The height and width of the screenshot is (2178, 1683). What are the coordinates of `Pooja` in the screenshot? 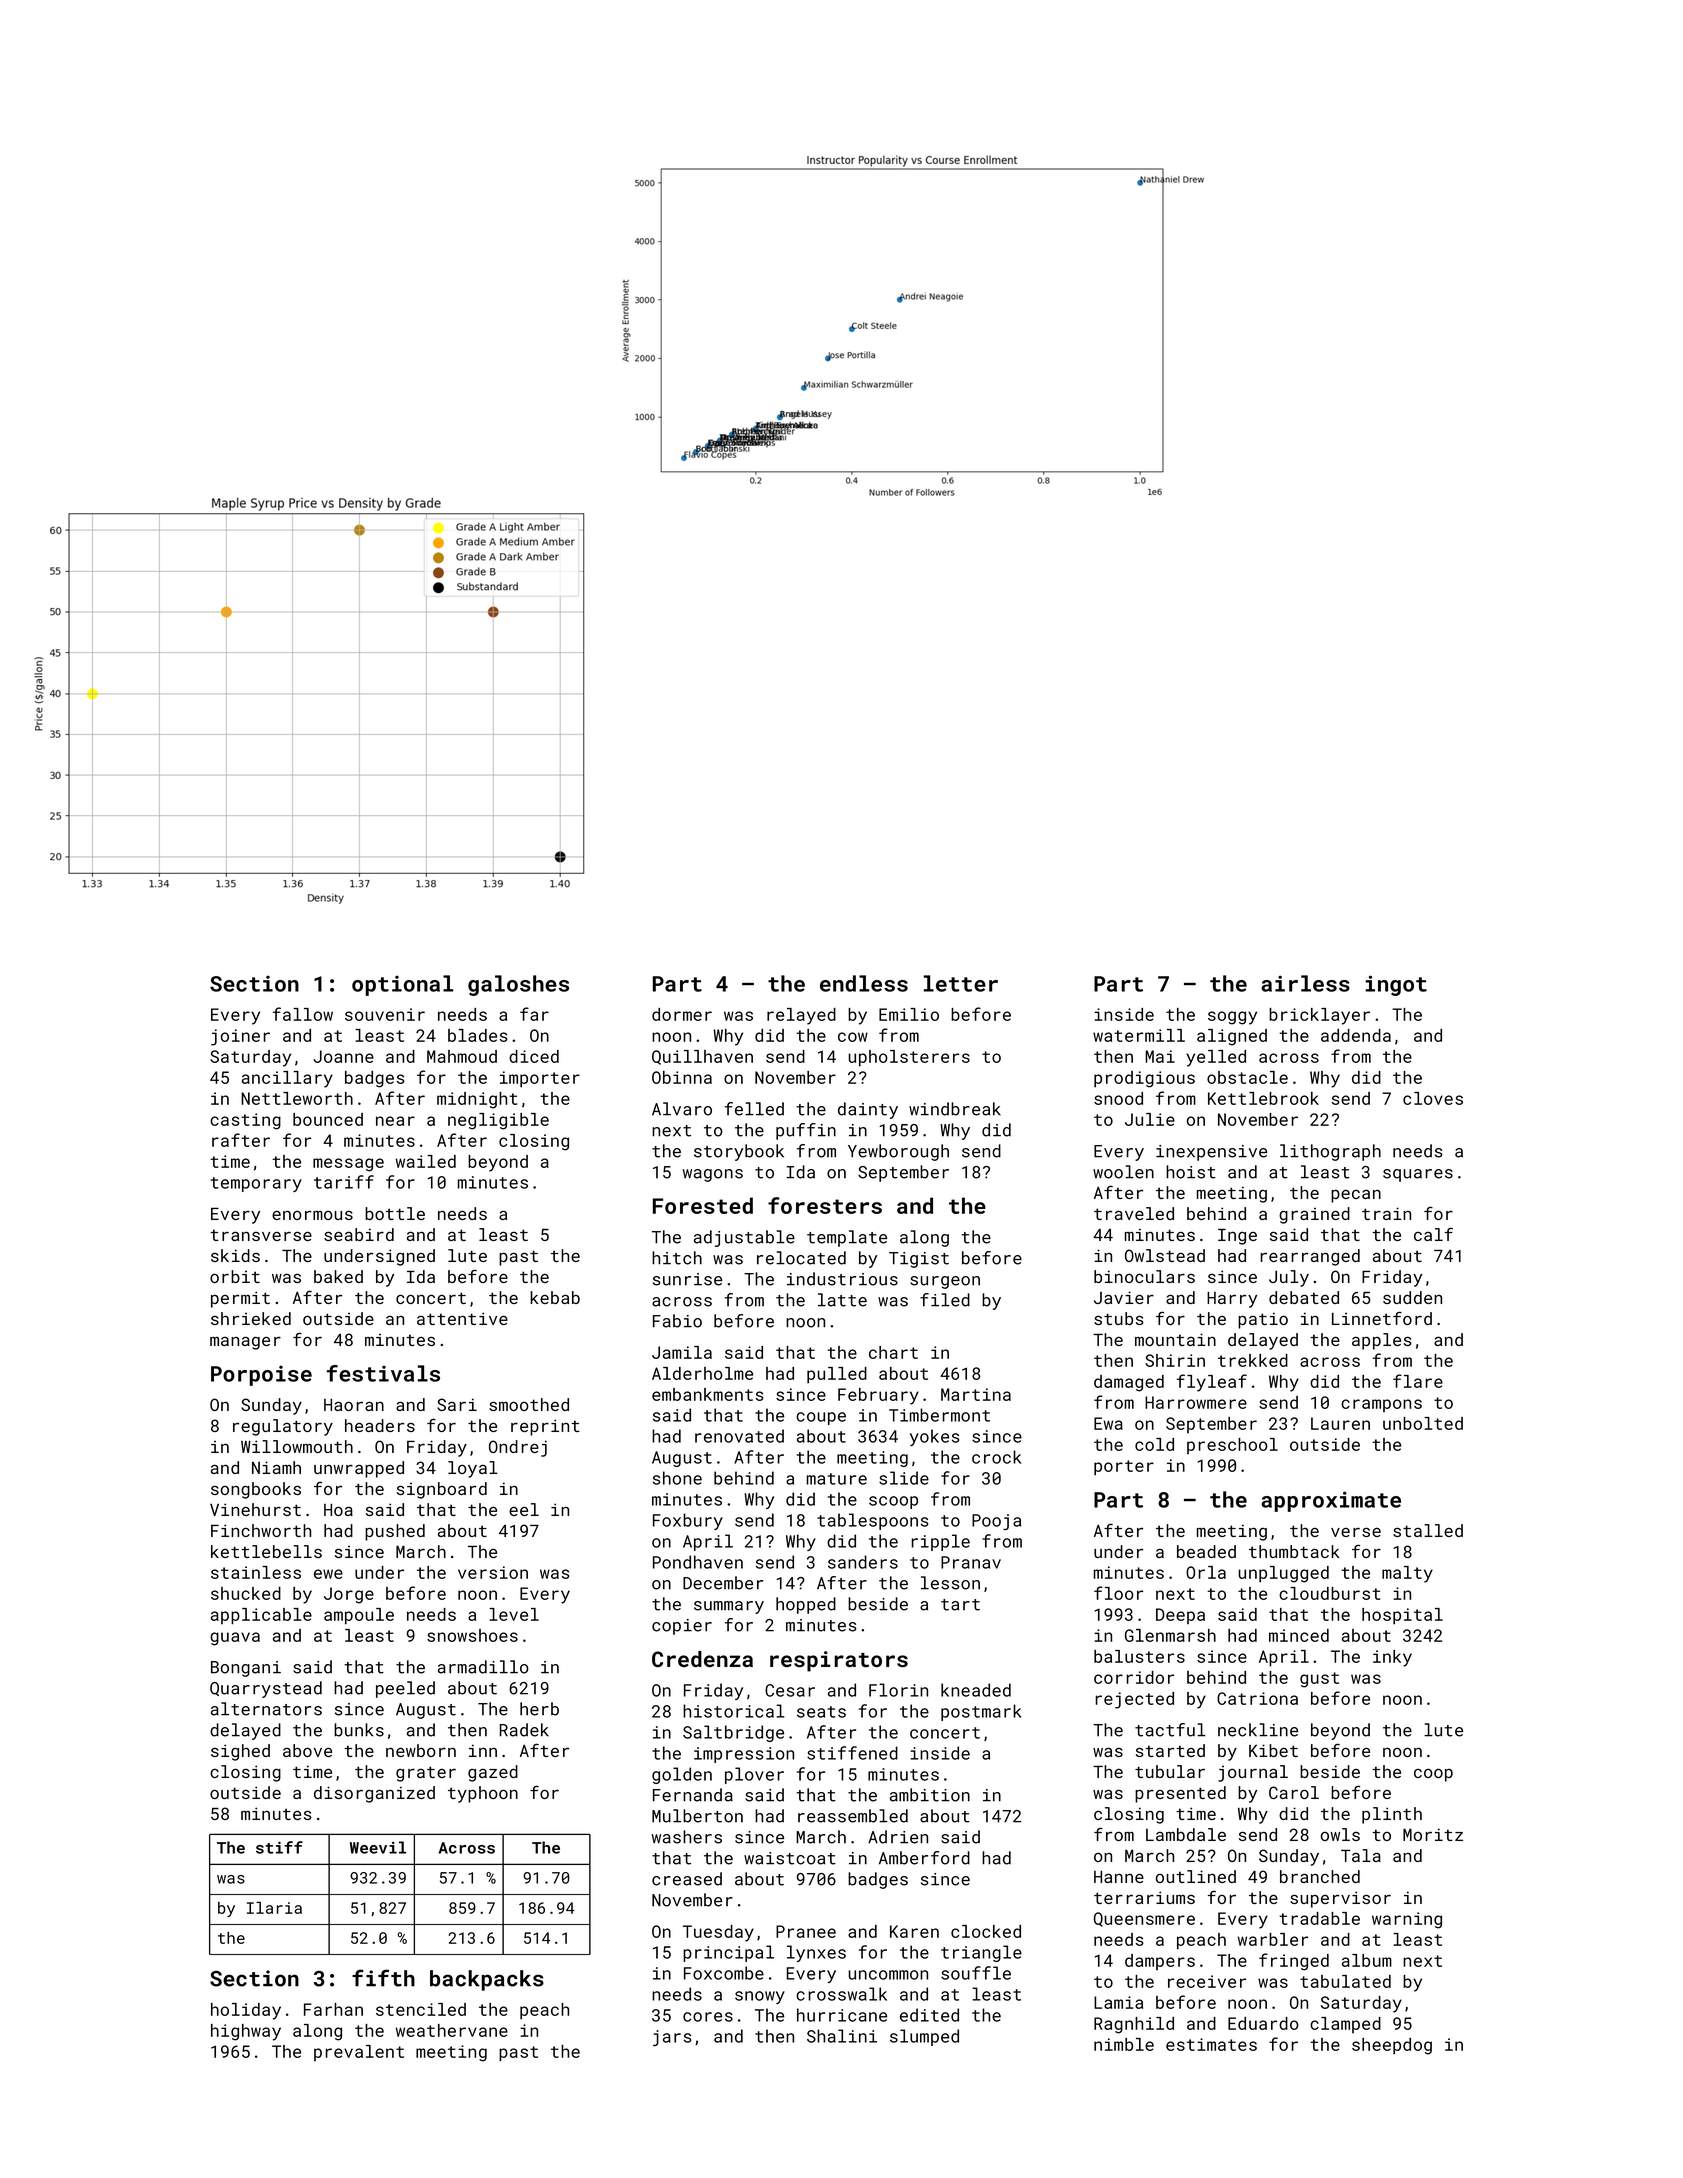 It's located at (996, 1522).
